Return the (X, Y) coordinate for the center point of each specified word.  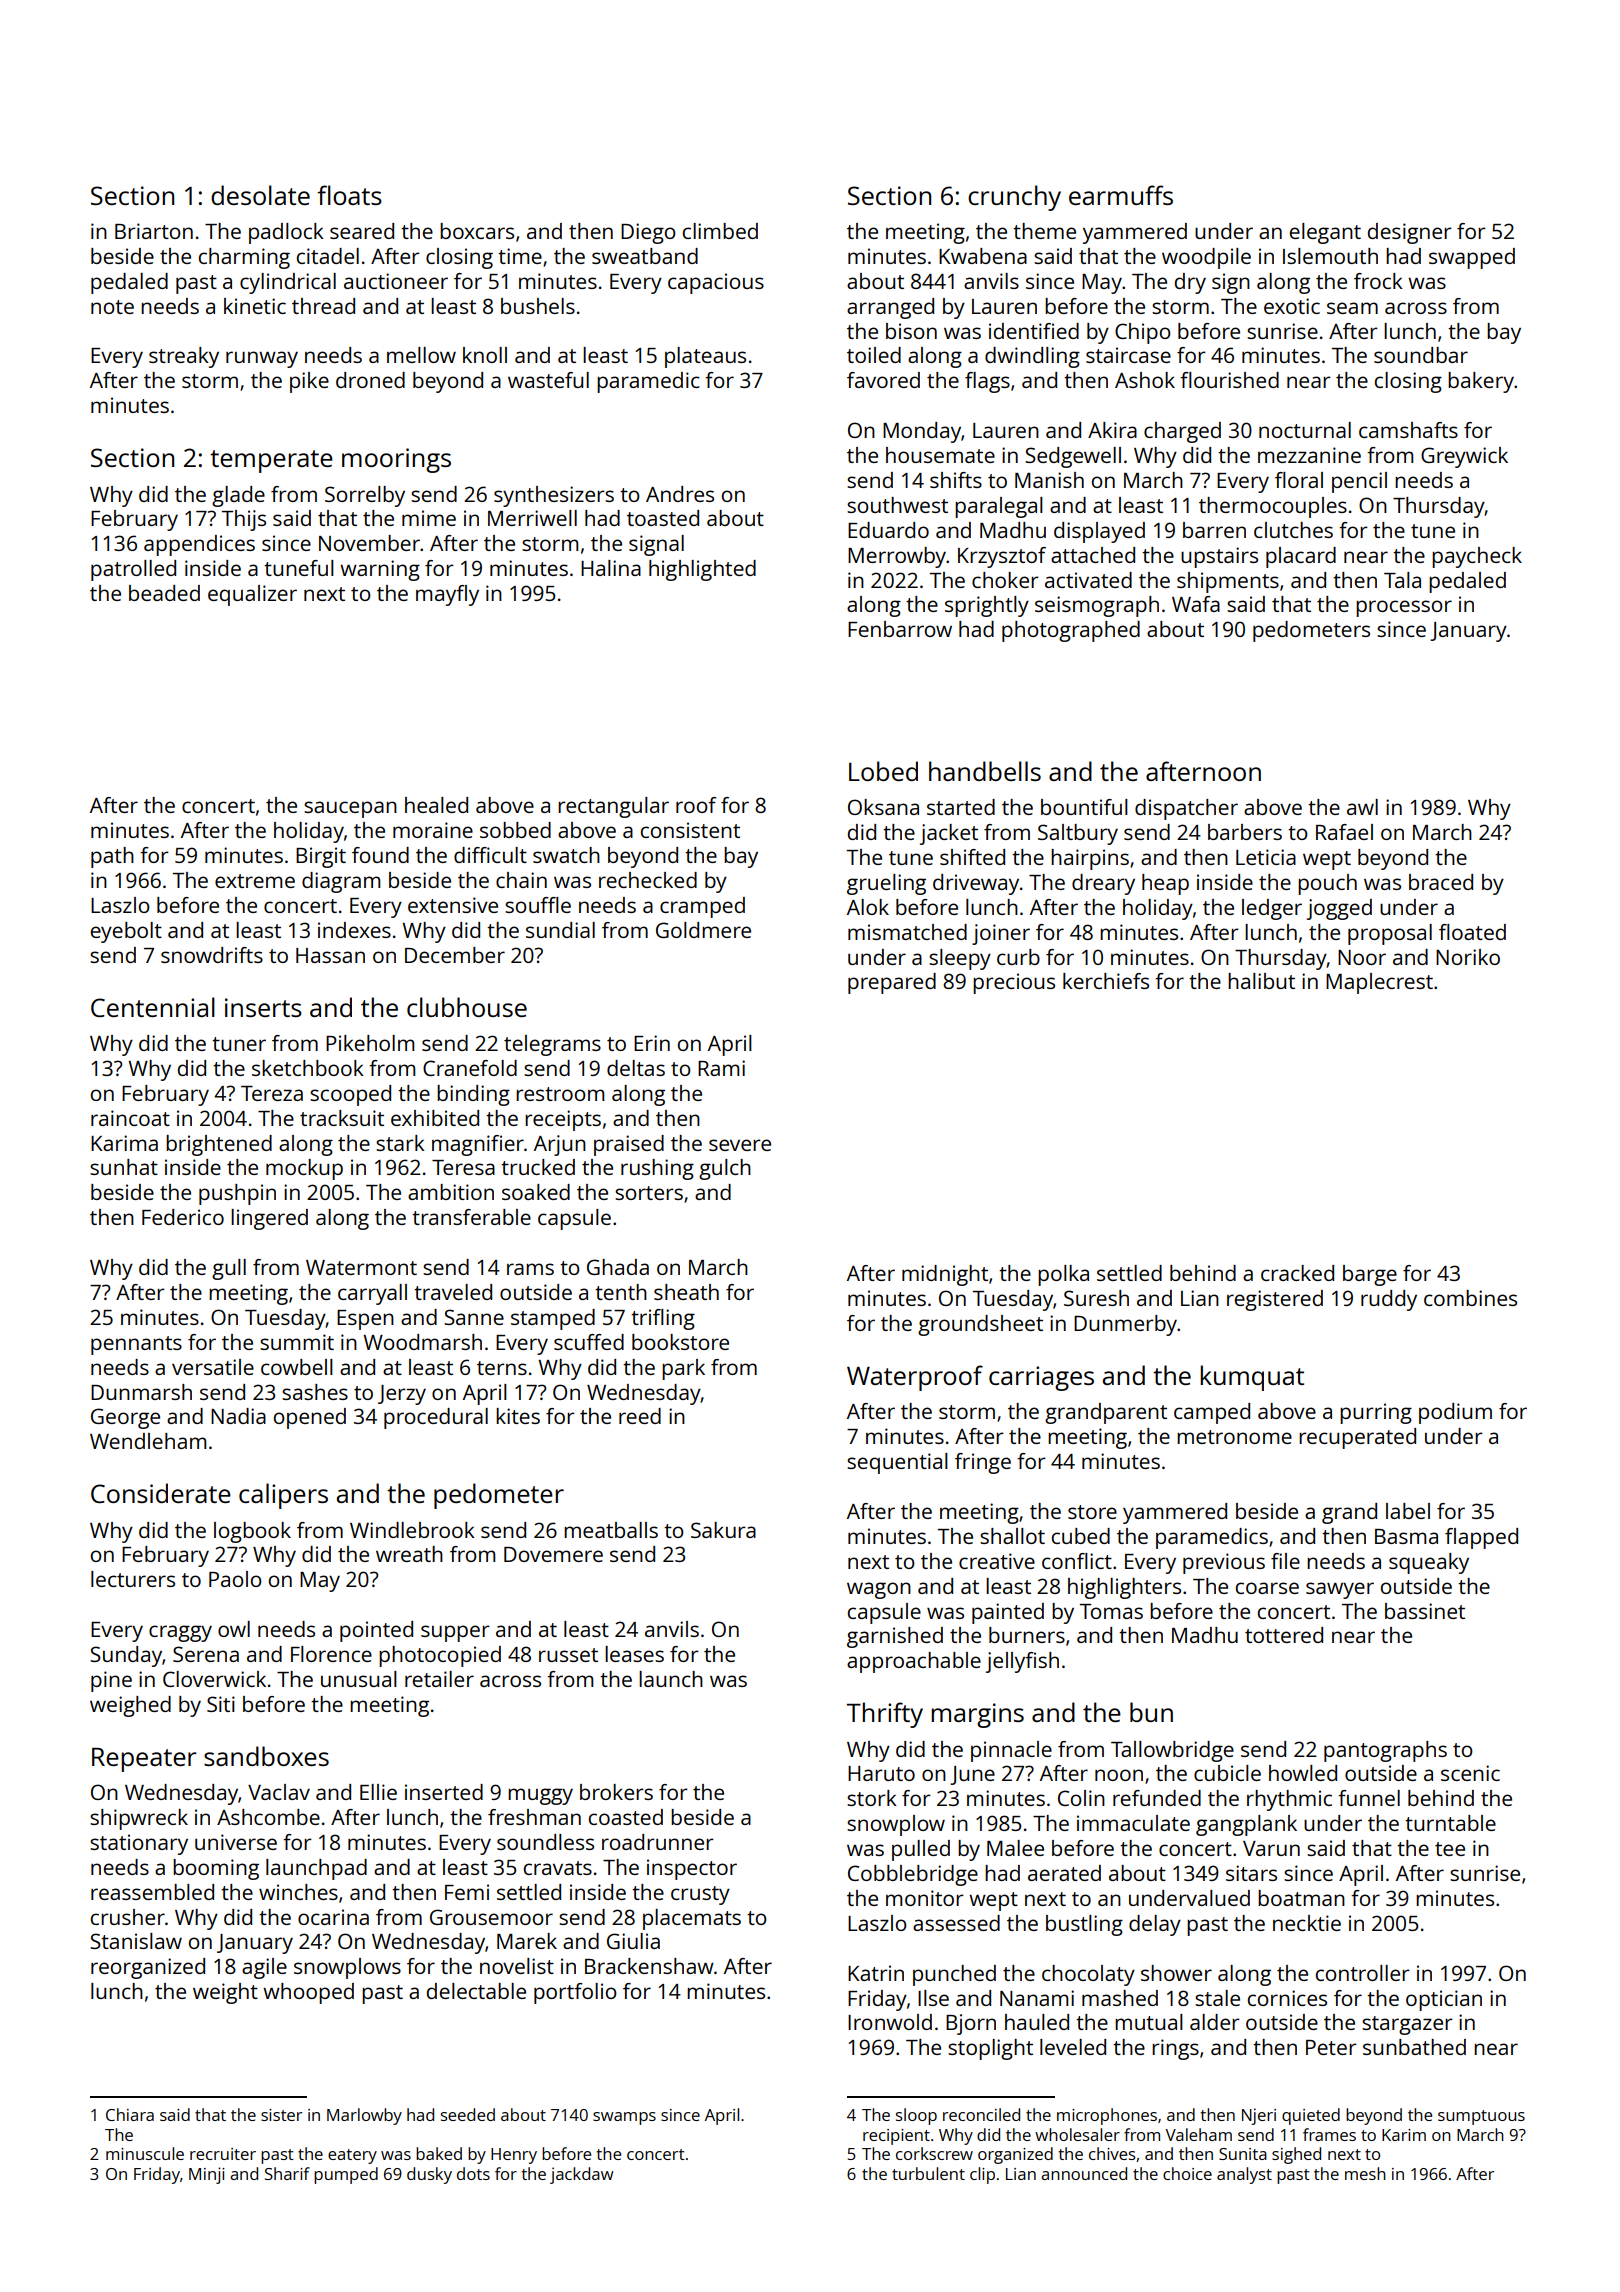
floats (349, 195)
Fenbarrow (900, 629)
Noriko (1468, 957)
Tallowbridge (1172, 1751)
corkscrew (934, 2153)
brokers (616, 1792)
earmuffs (1121, 195)
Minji (207, 2175)
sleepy (960, 959)
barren (1214, 530)
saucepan (350, 809)
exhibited (435, 1118)
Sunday (126, 1656)
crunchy (1014, 198)
